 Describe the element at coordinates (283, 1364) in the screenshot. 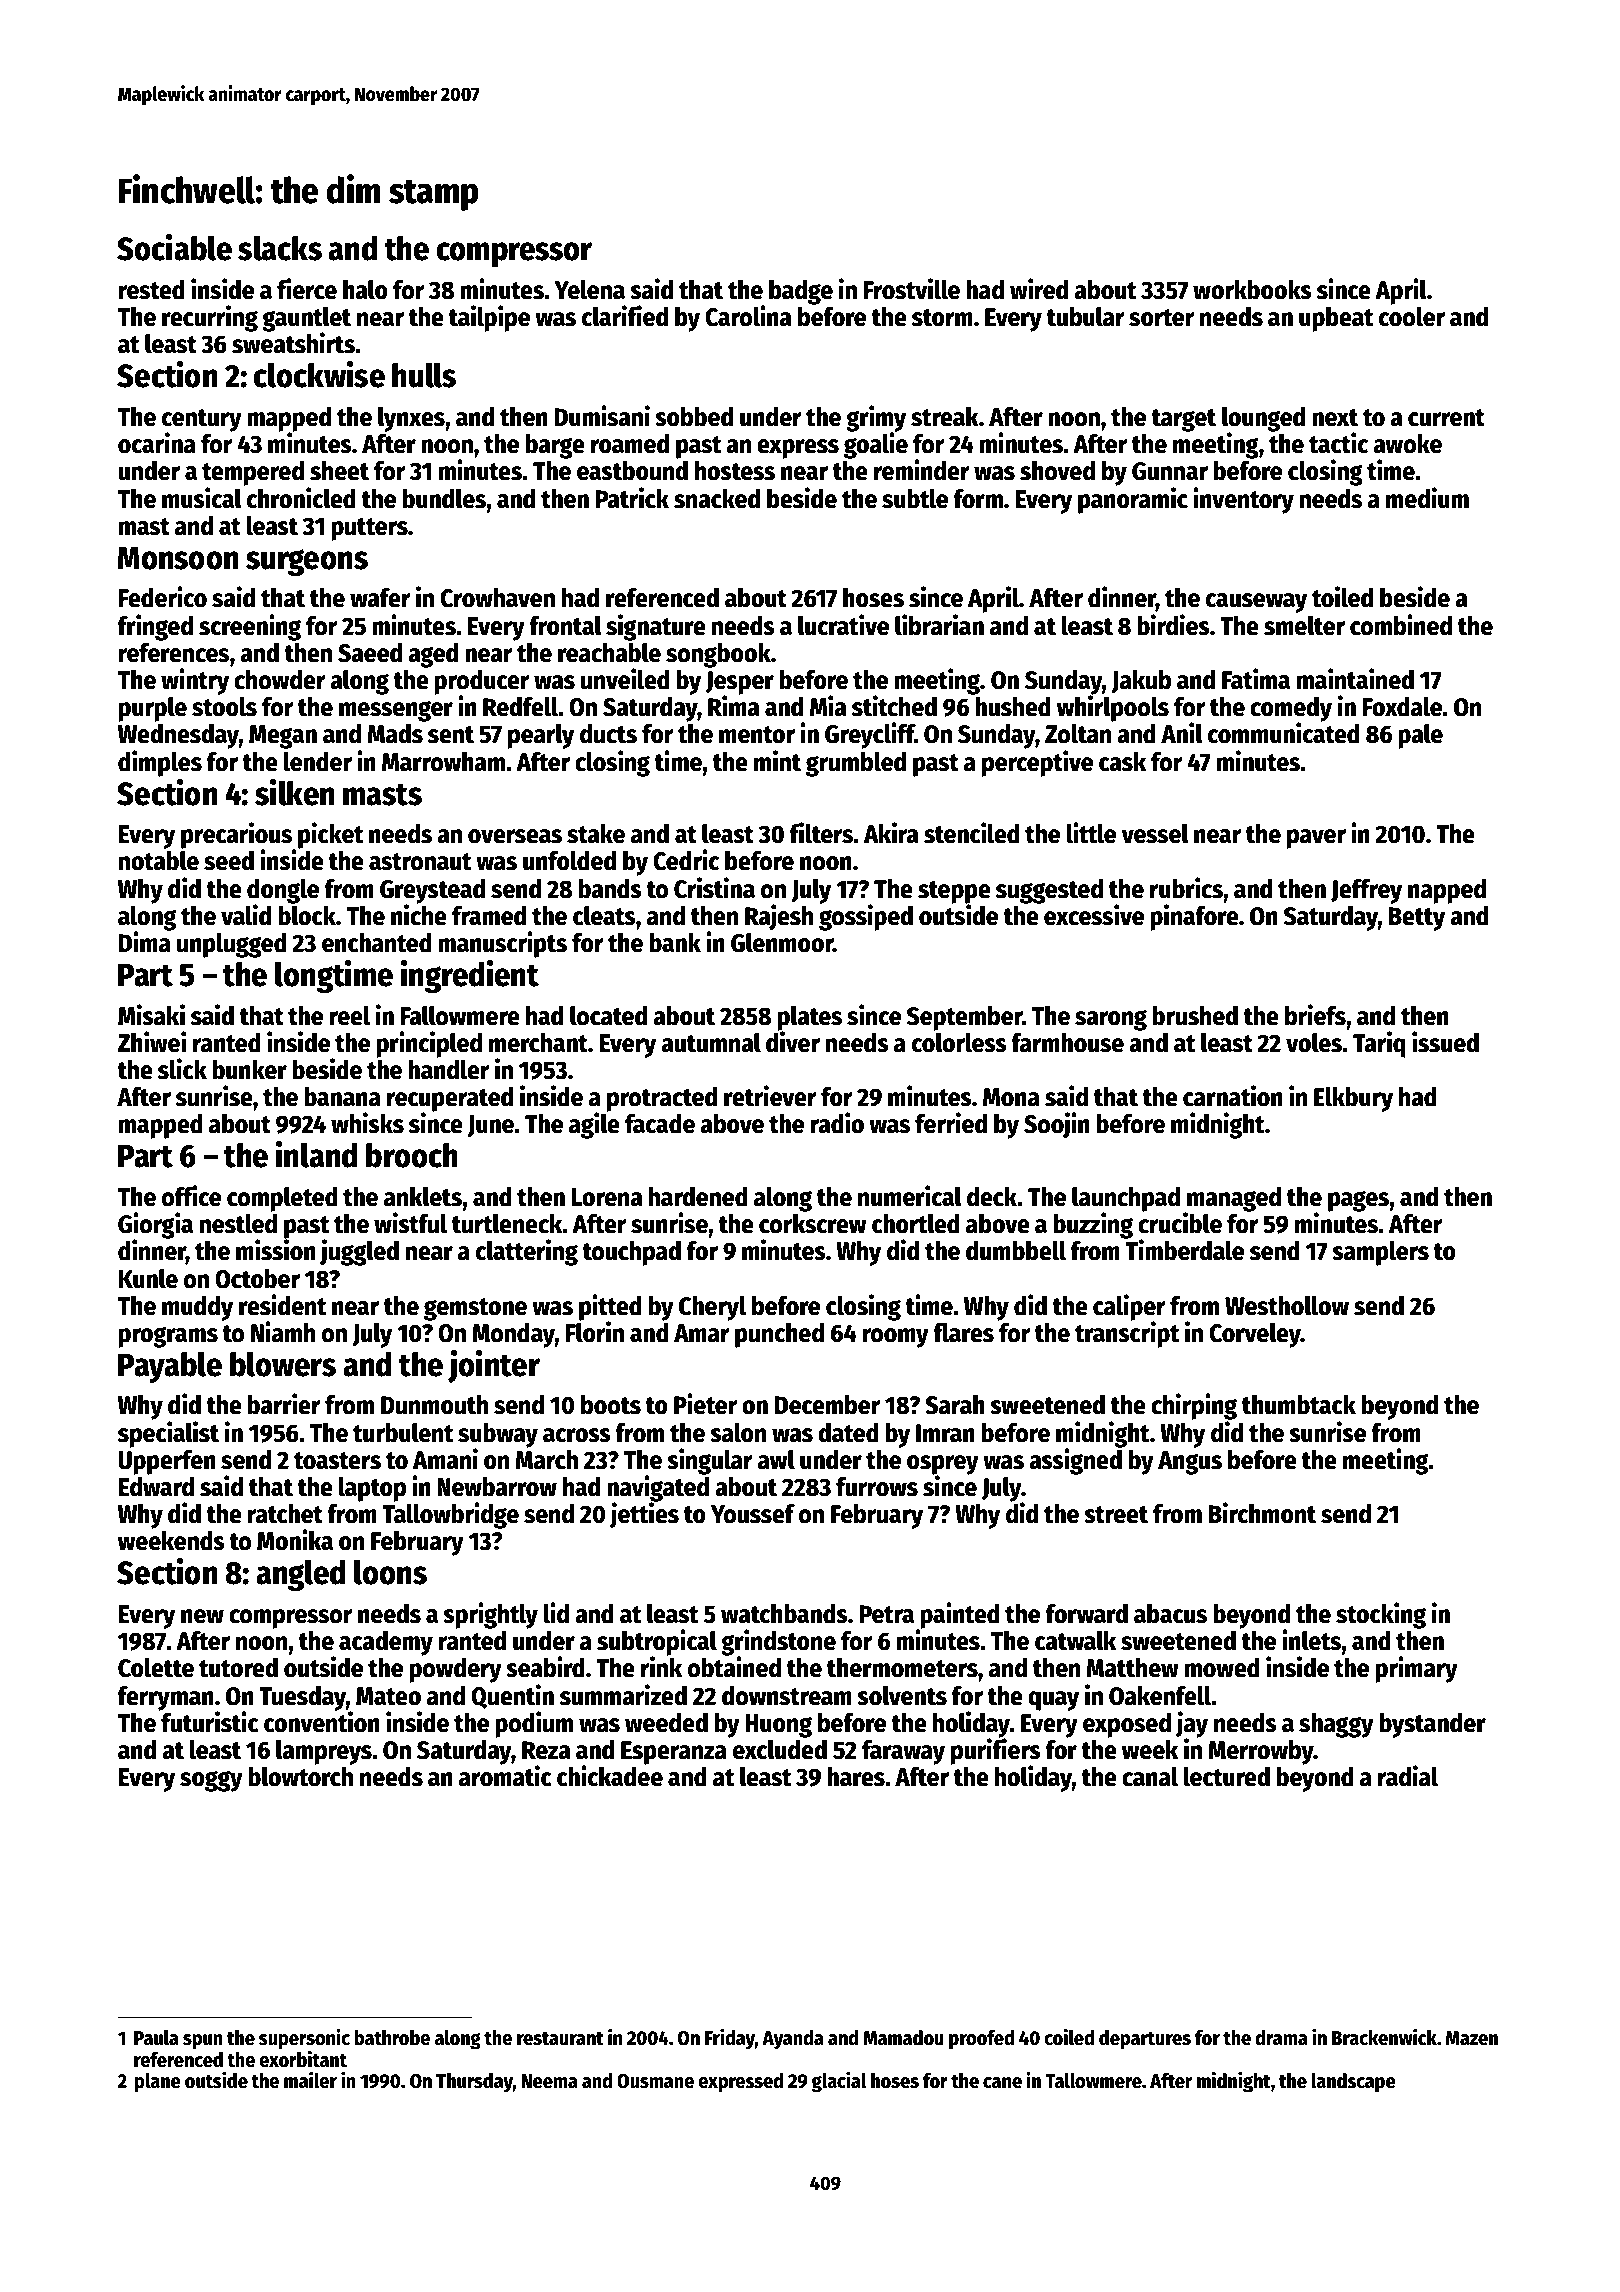

I see `blowers` at that location.
